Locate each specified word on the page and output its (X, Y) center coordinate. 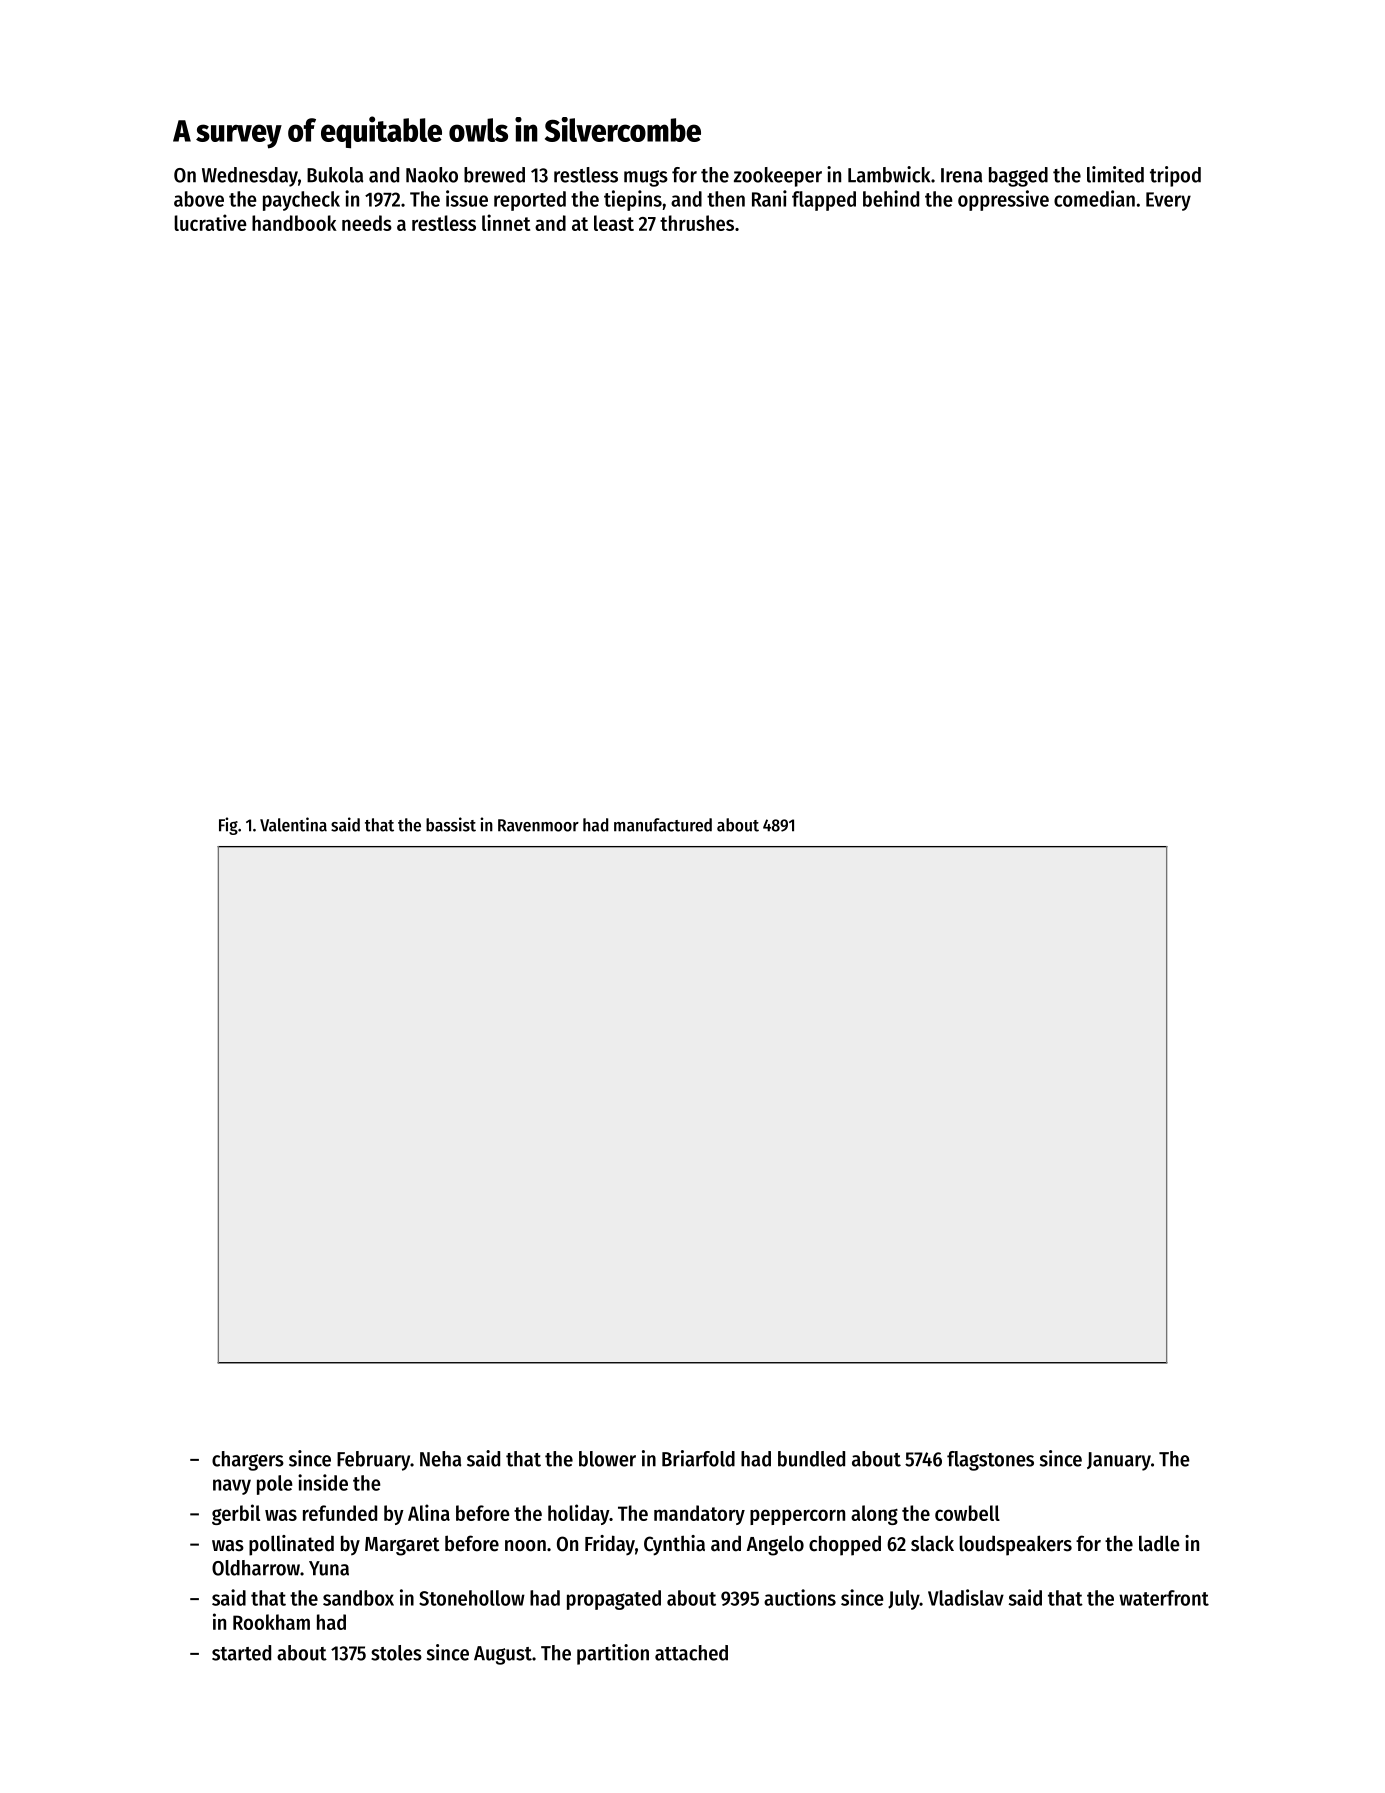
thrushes (697, 223)
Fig (228, 826)
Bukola (335, 175)
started (241, 1653)
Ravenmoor (538, 825)
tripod (1175, 176)
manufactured (663, 825)
